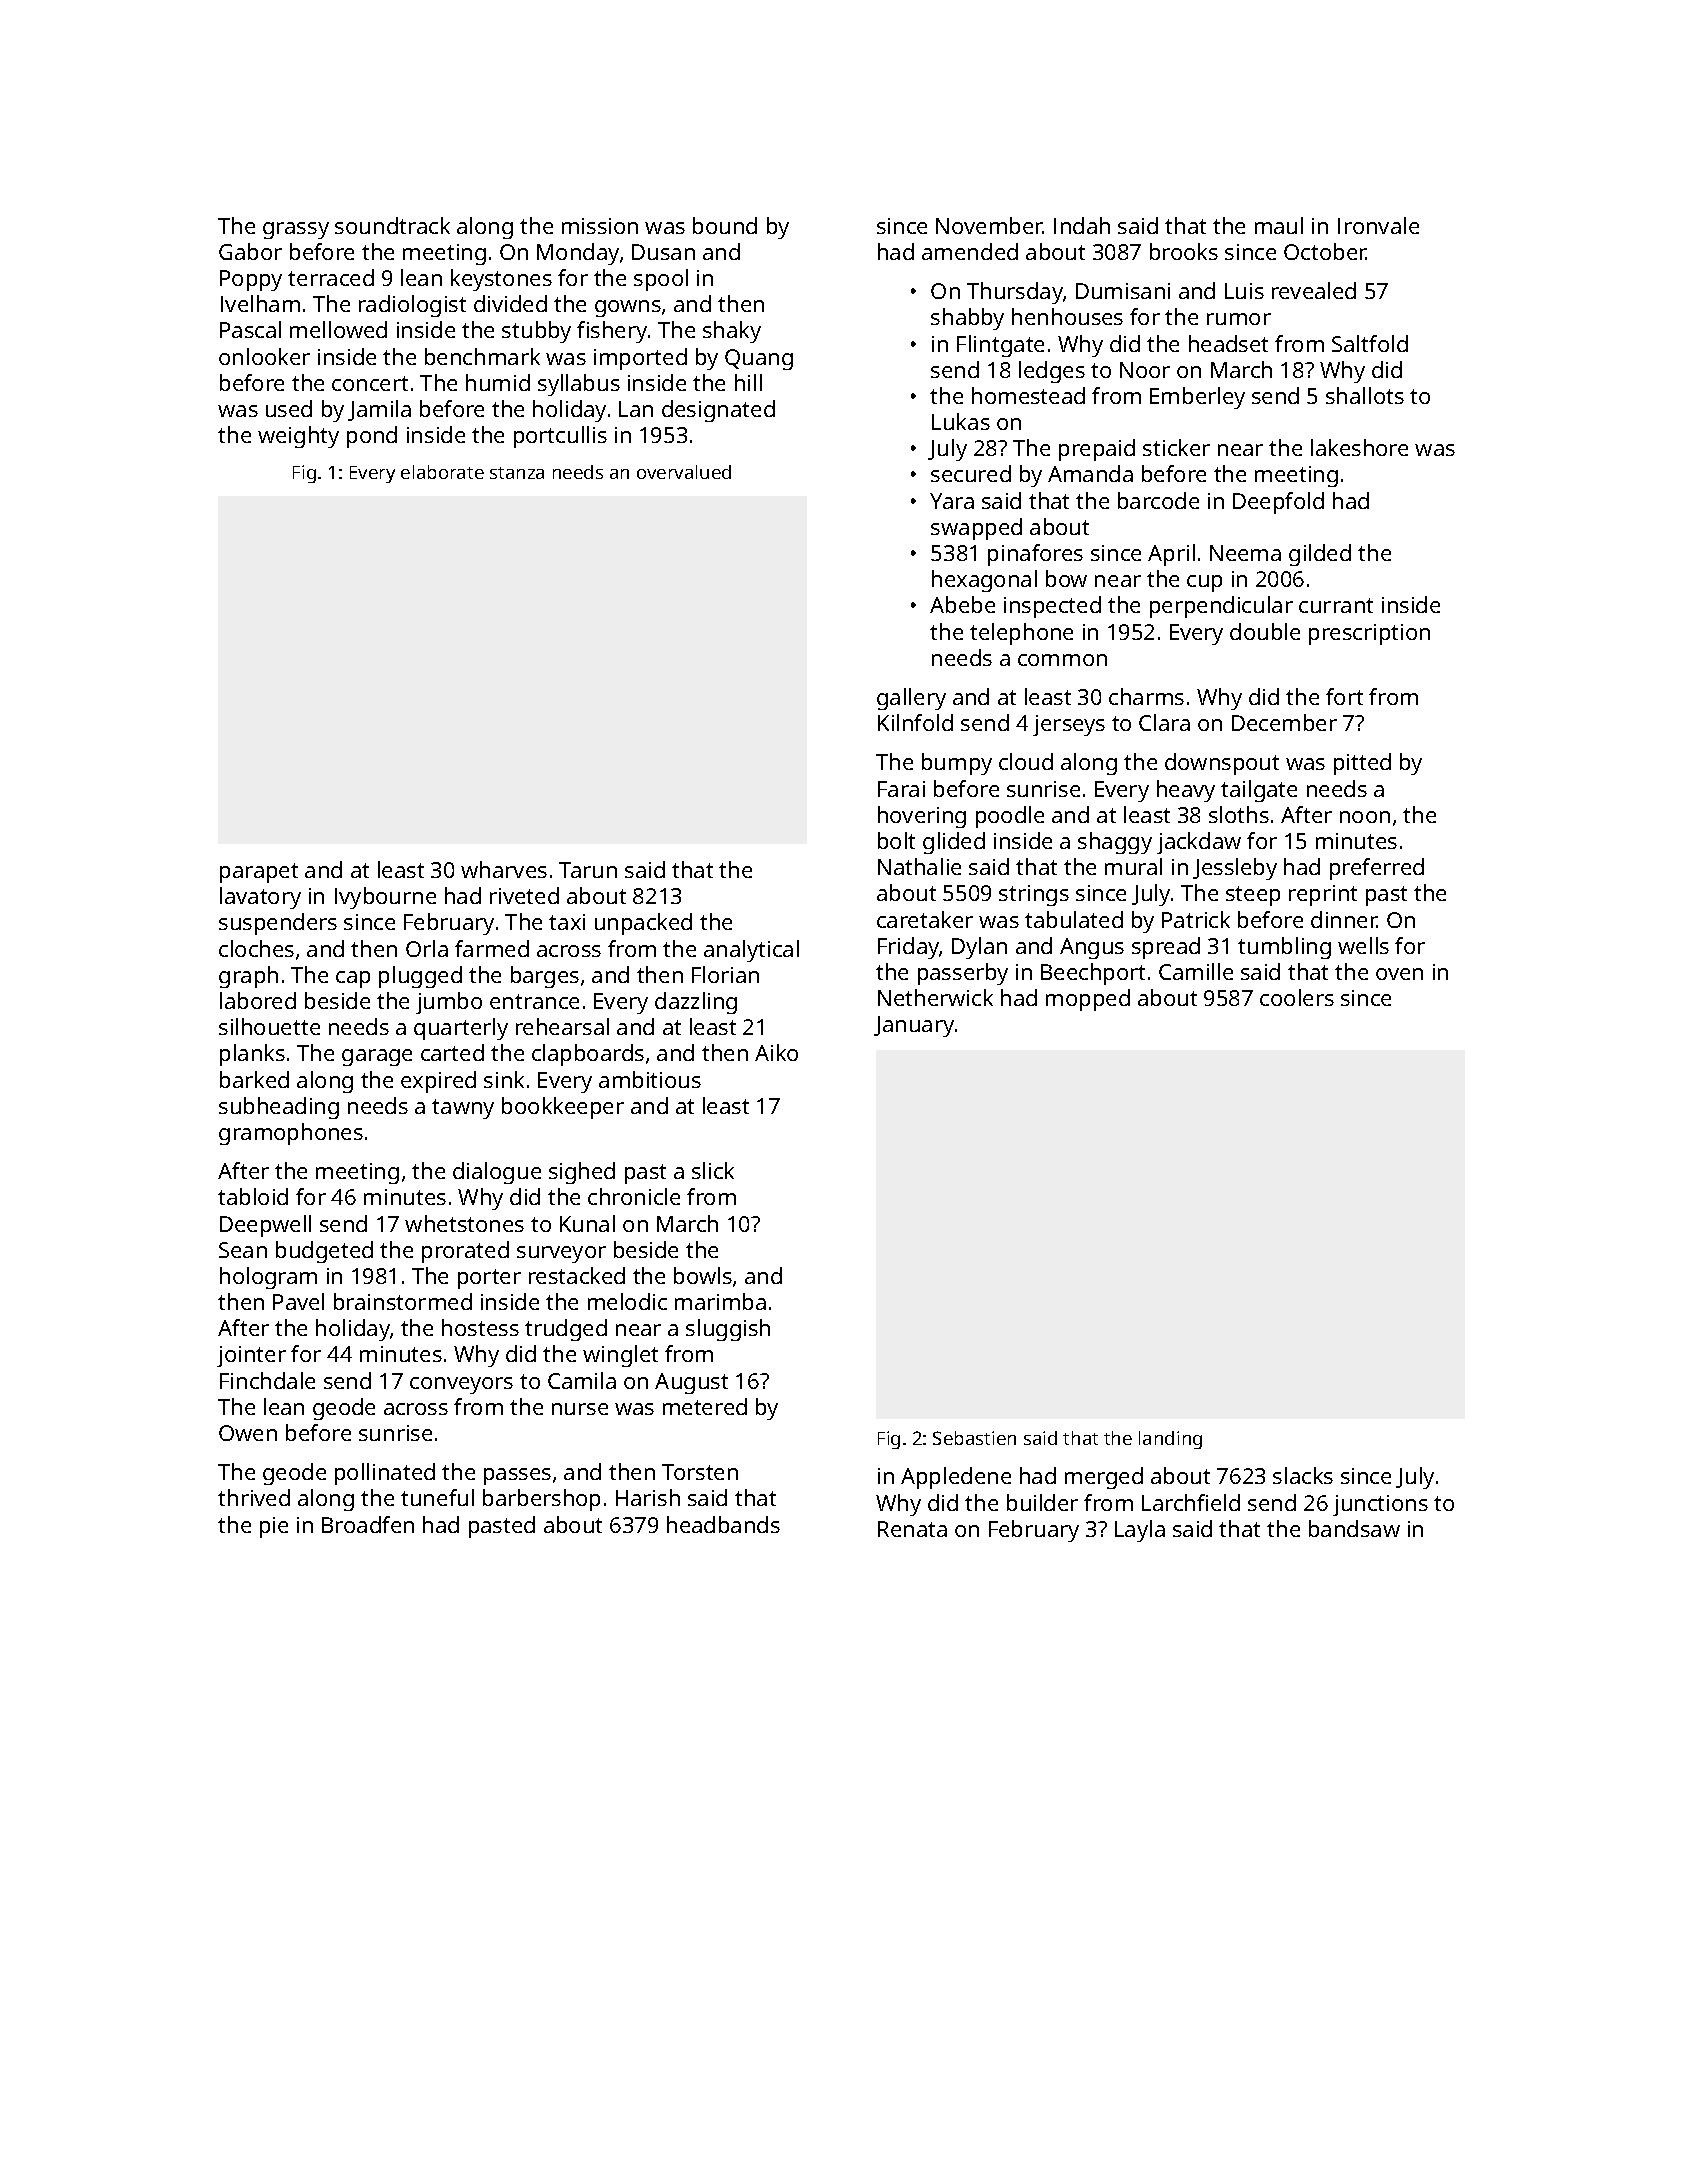  What do you see at coordinates (1164, 722) in the screenshot?
I see `Clara` at bounding box center [1164, 722].
